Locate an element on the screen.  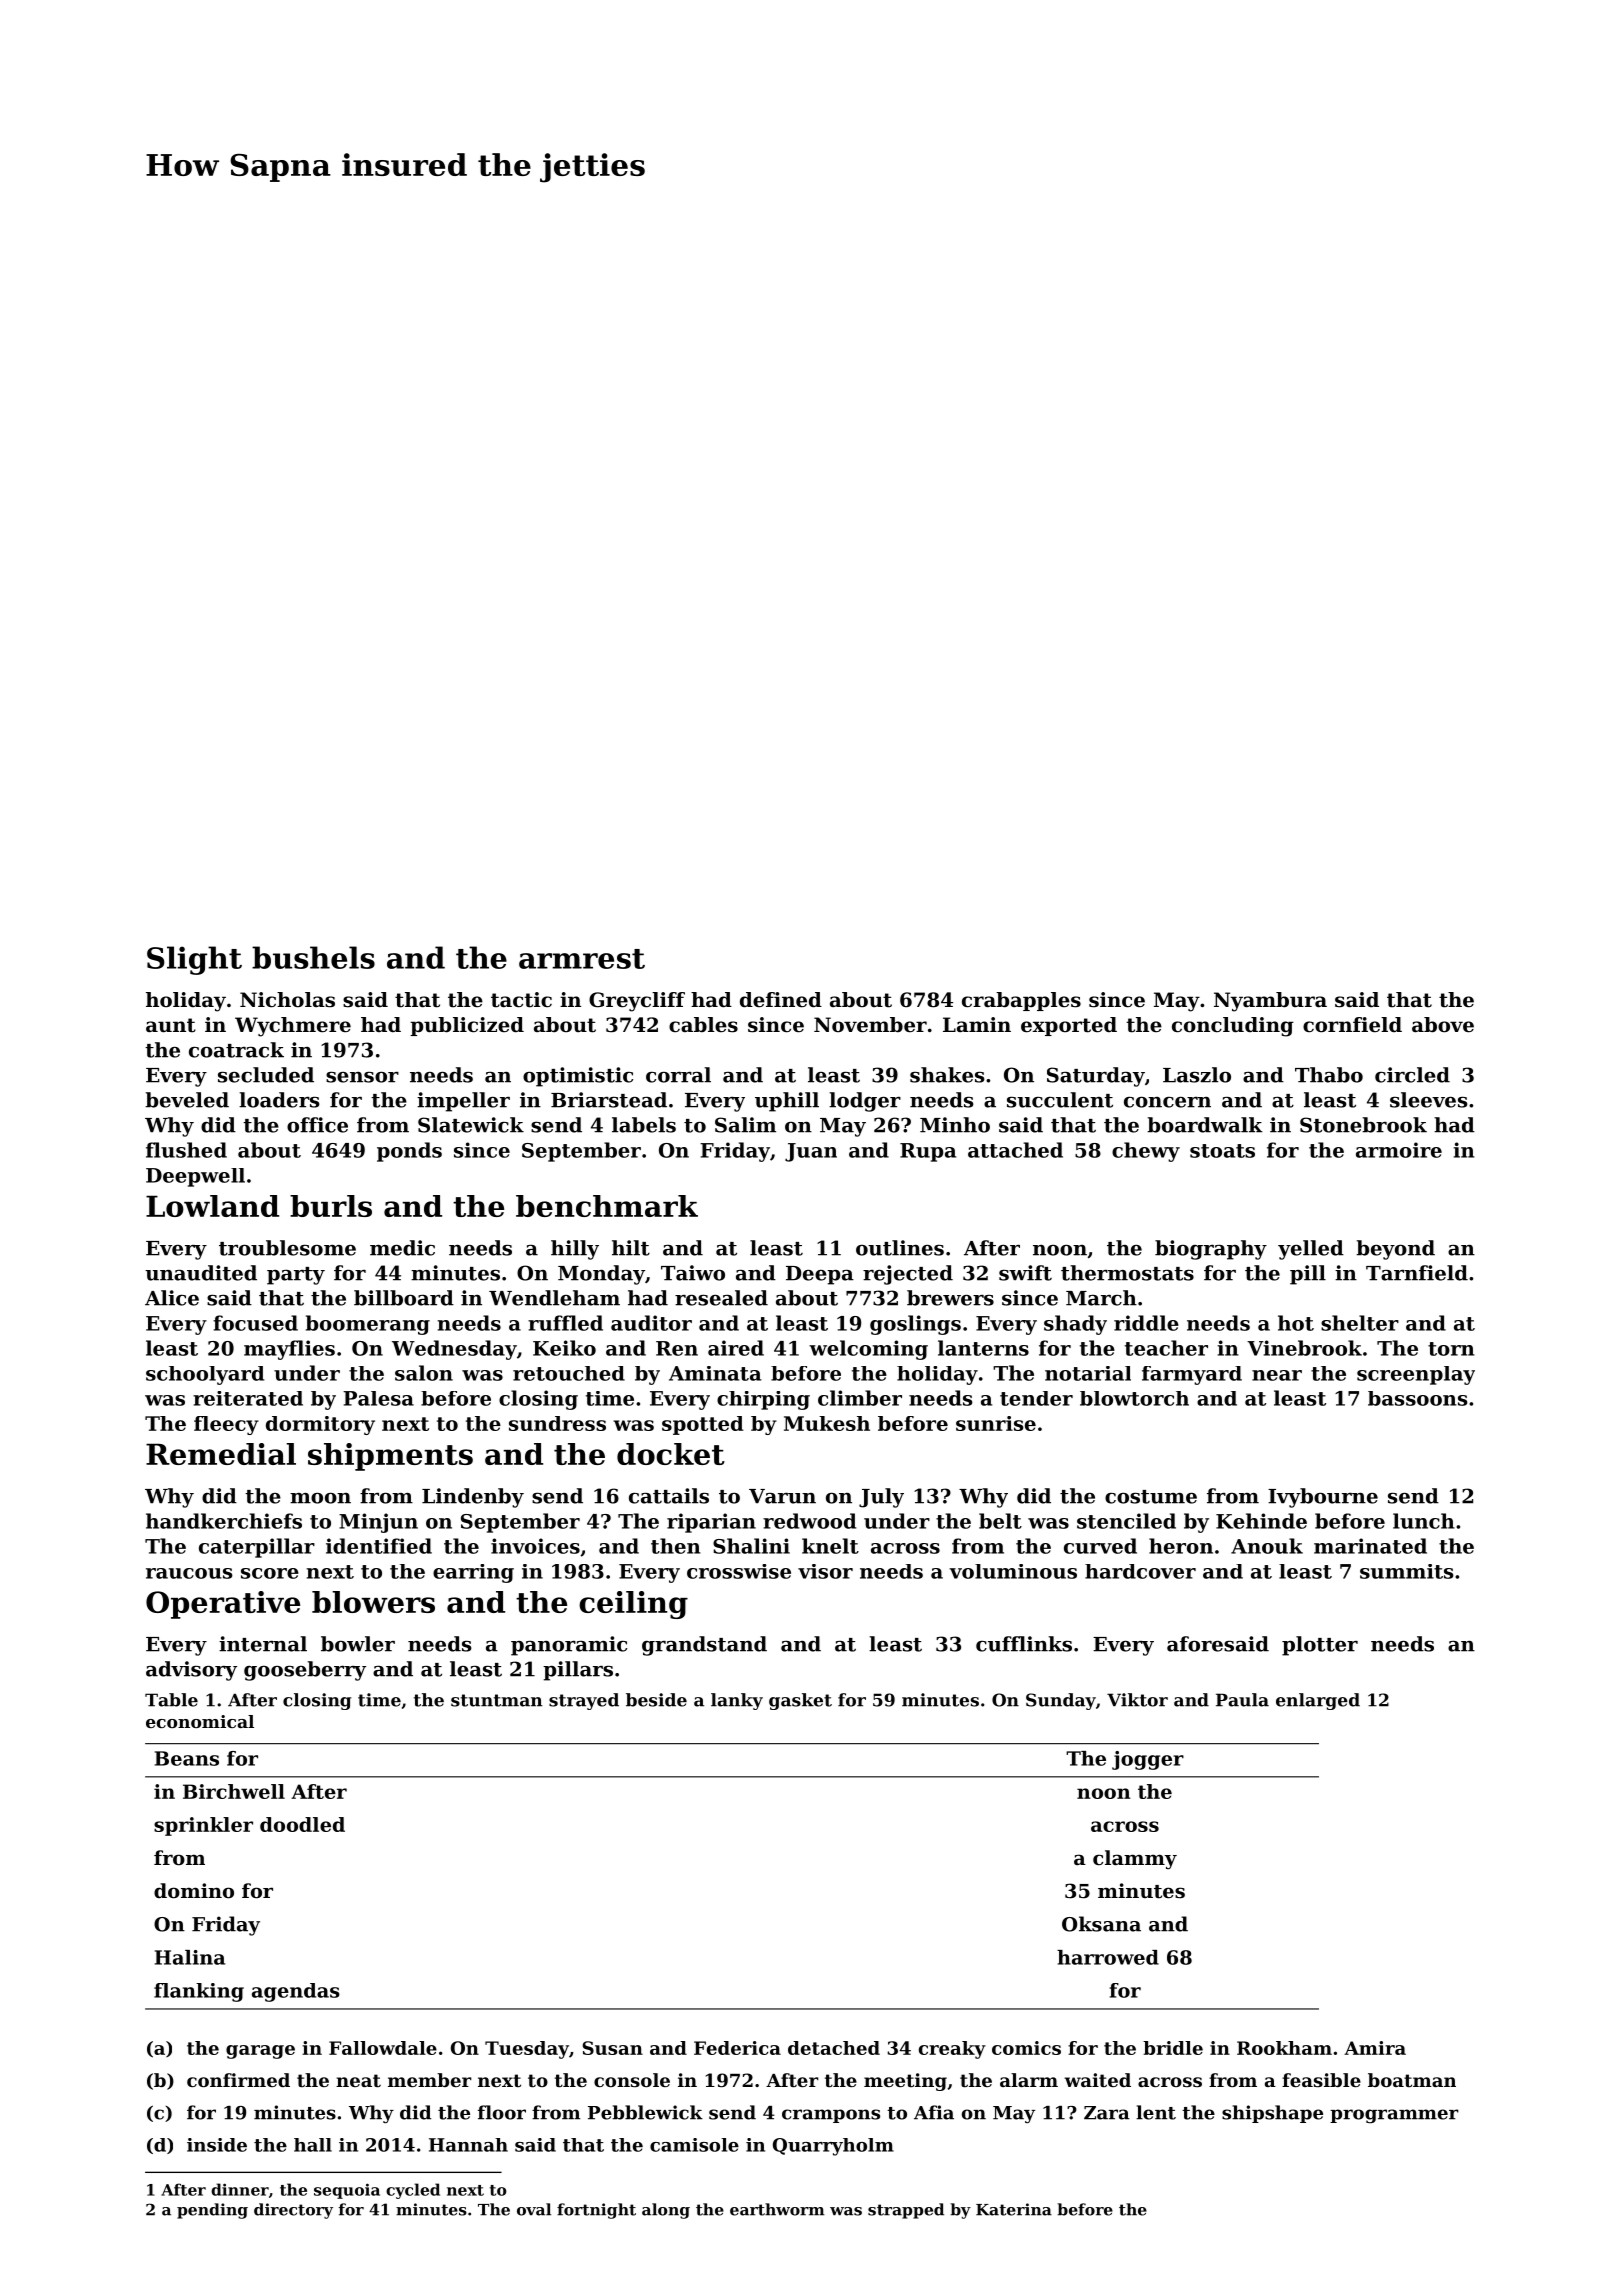
Remedial is located at coordinates (221, 1454).
